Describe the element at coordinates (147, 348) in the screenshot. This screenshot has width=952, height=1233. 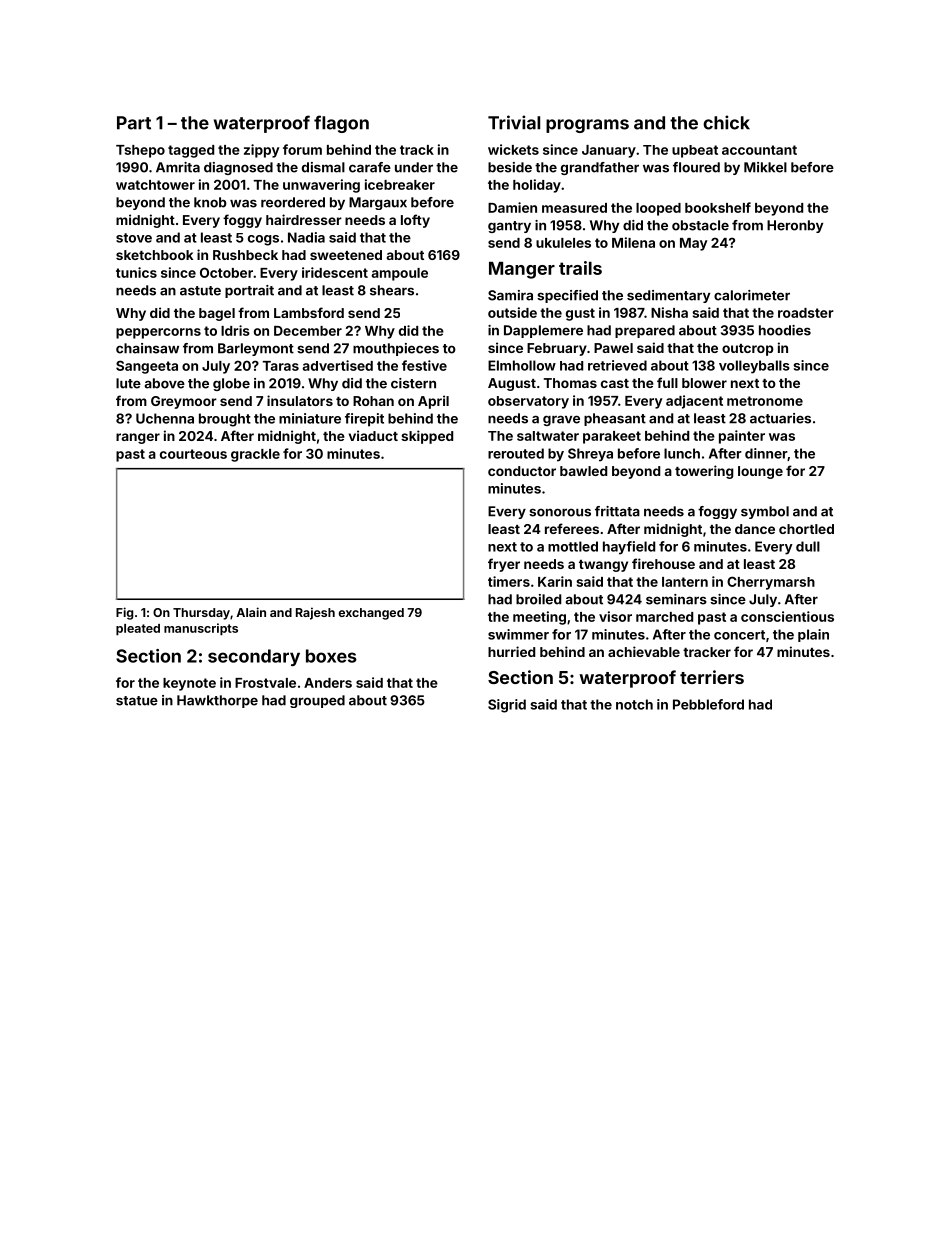
I see `chainsaw` at that location.
